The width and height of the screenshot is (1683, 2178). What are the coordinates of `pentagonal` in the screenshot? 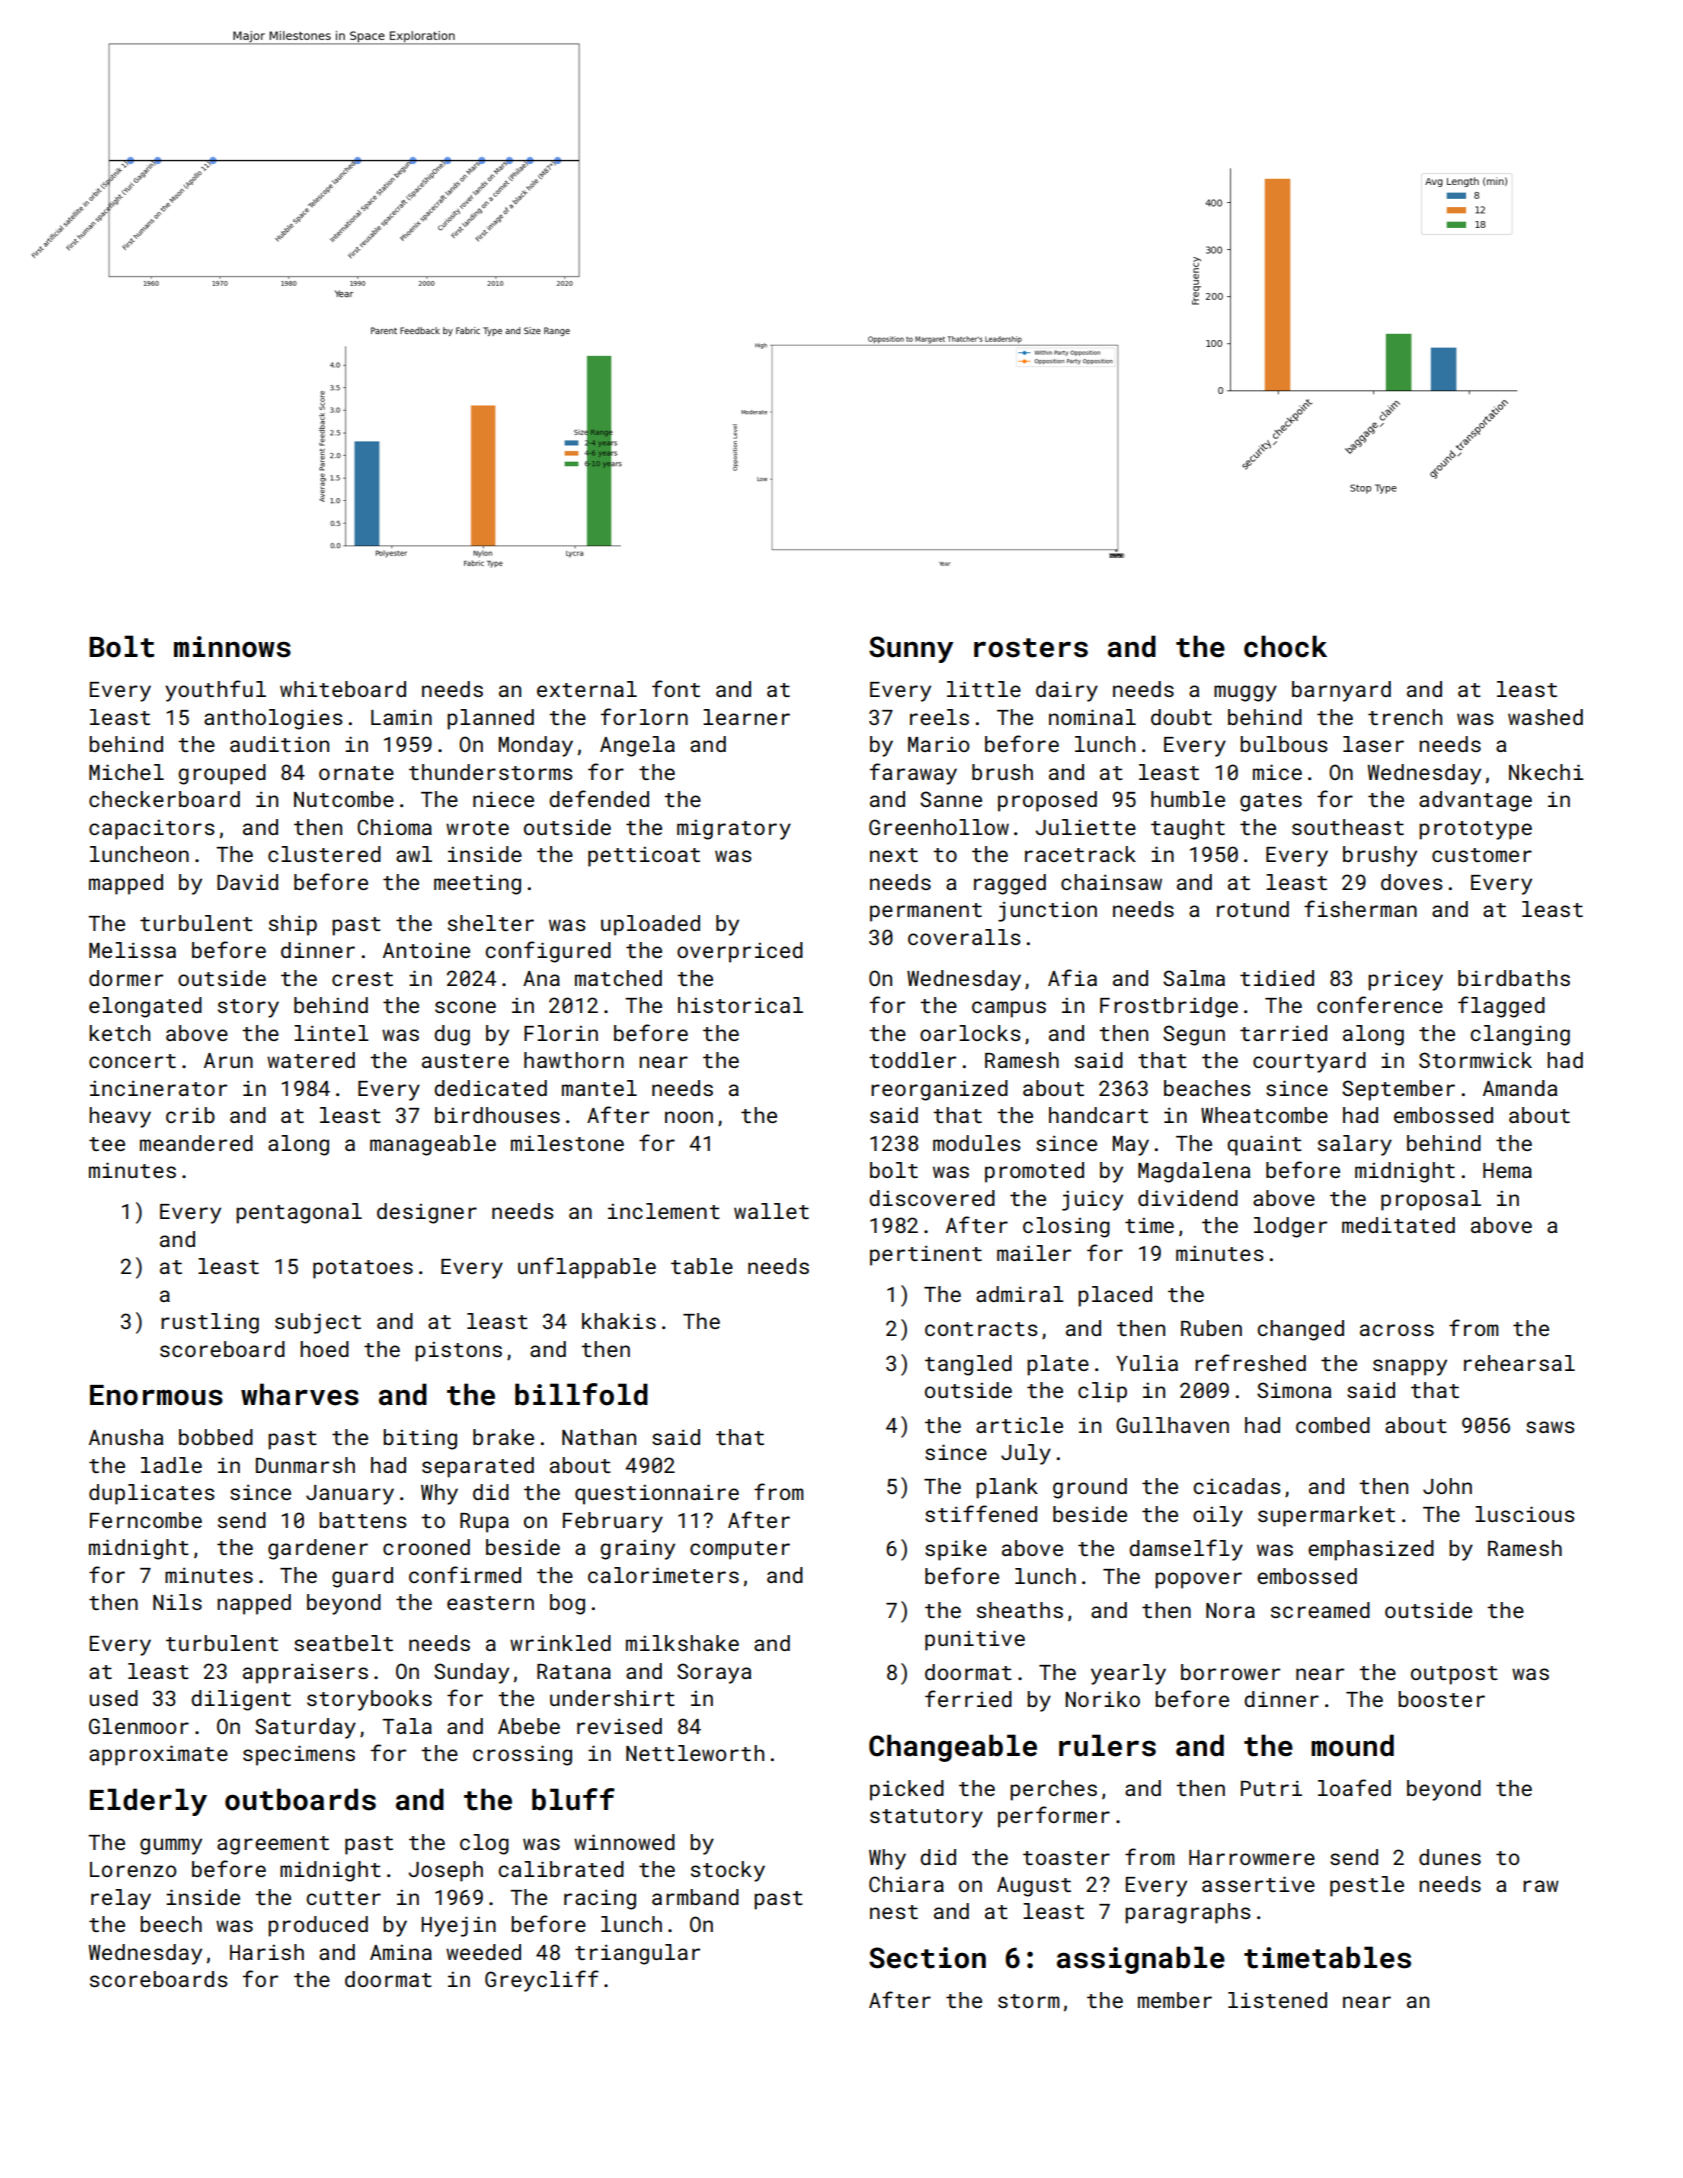 It's located at (299, 1213).
